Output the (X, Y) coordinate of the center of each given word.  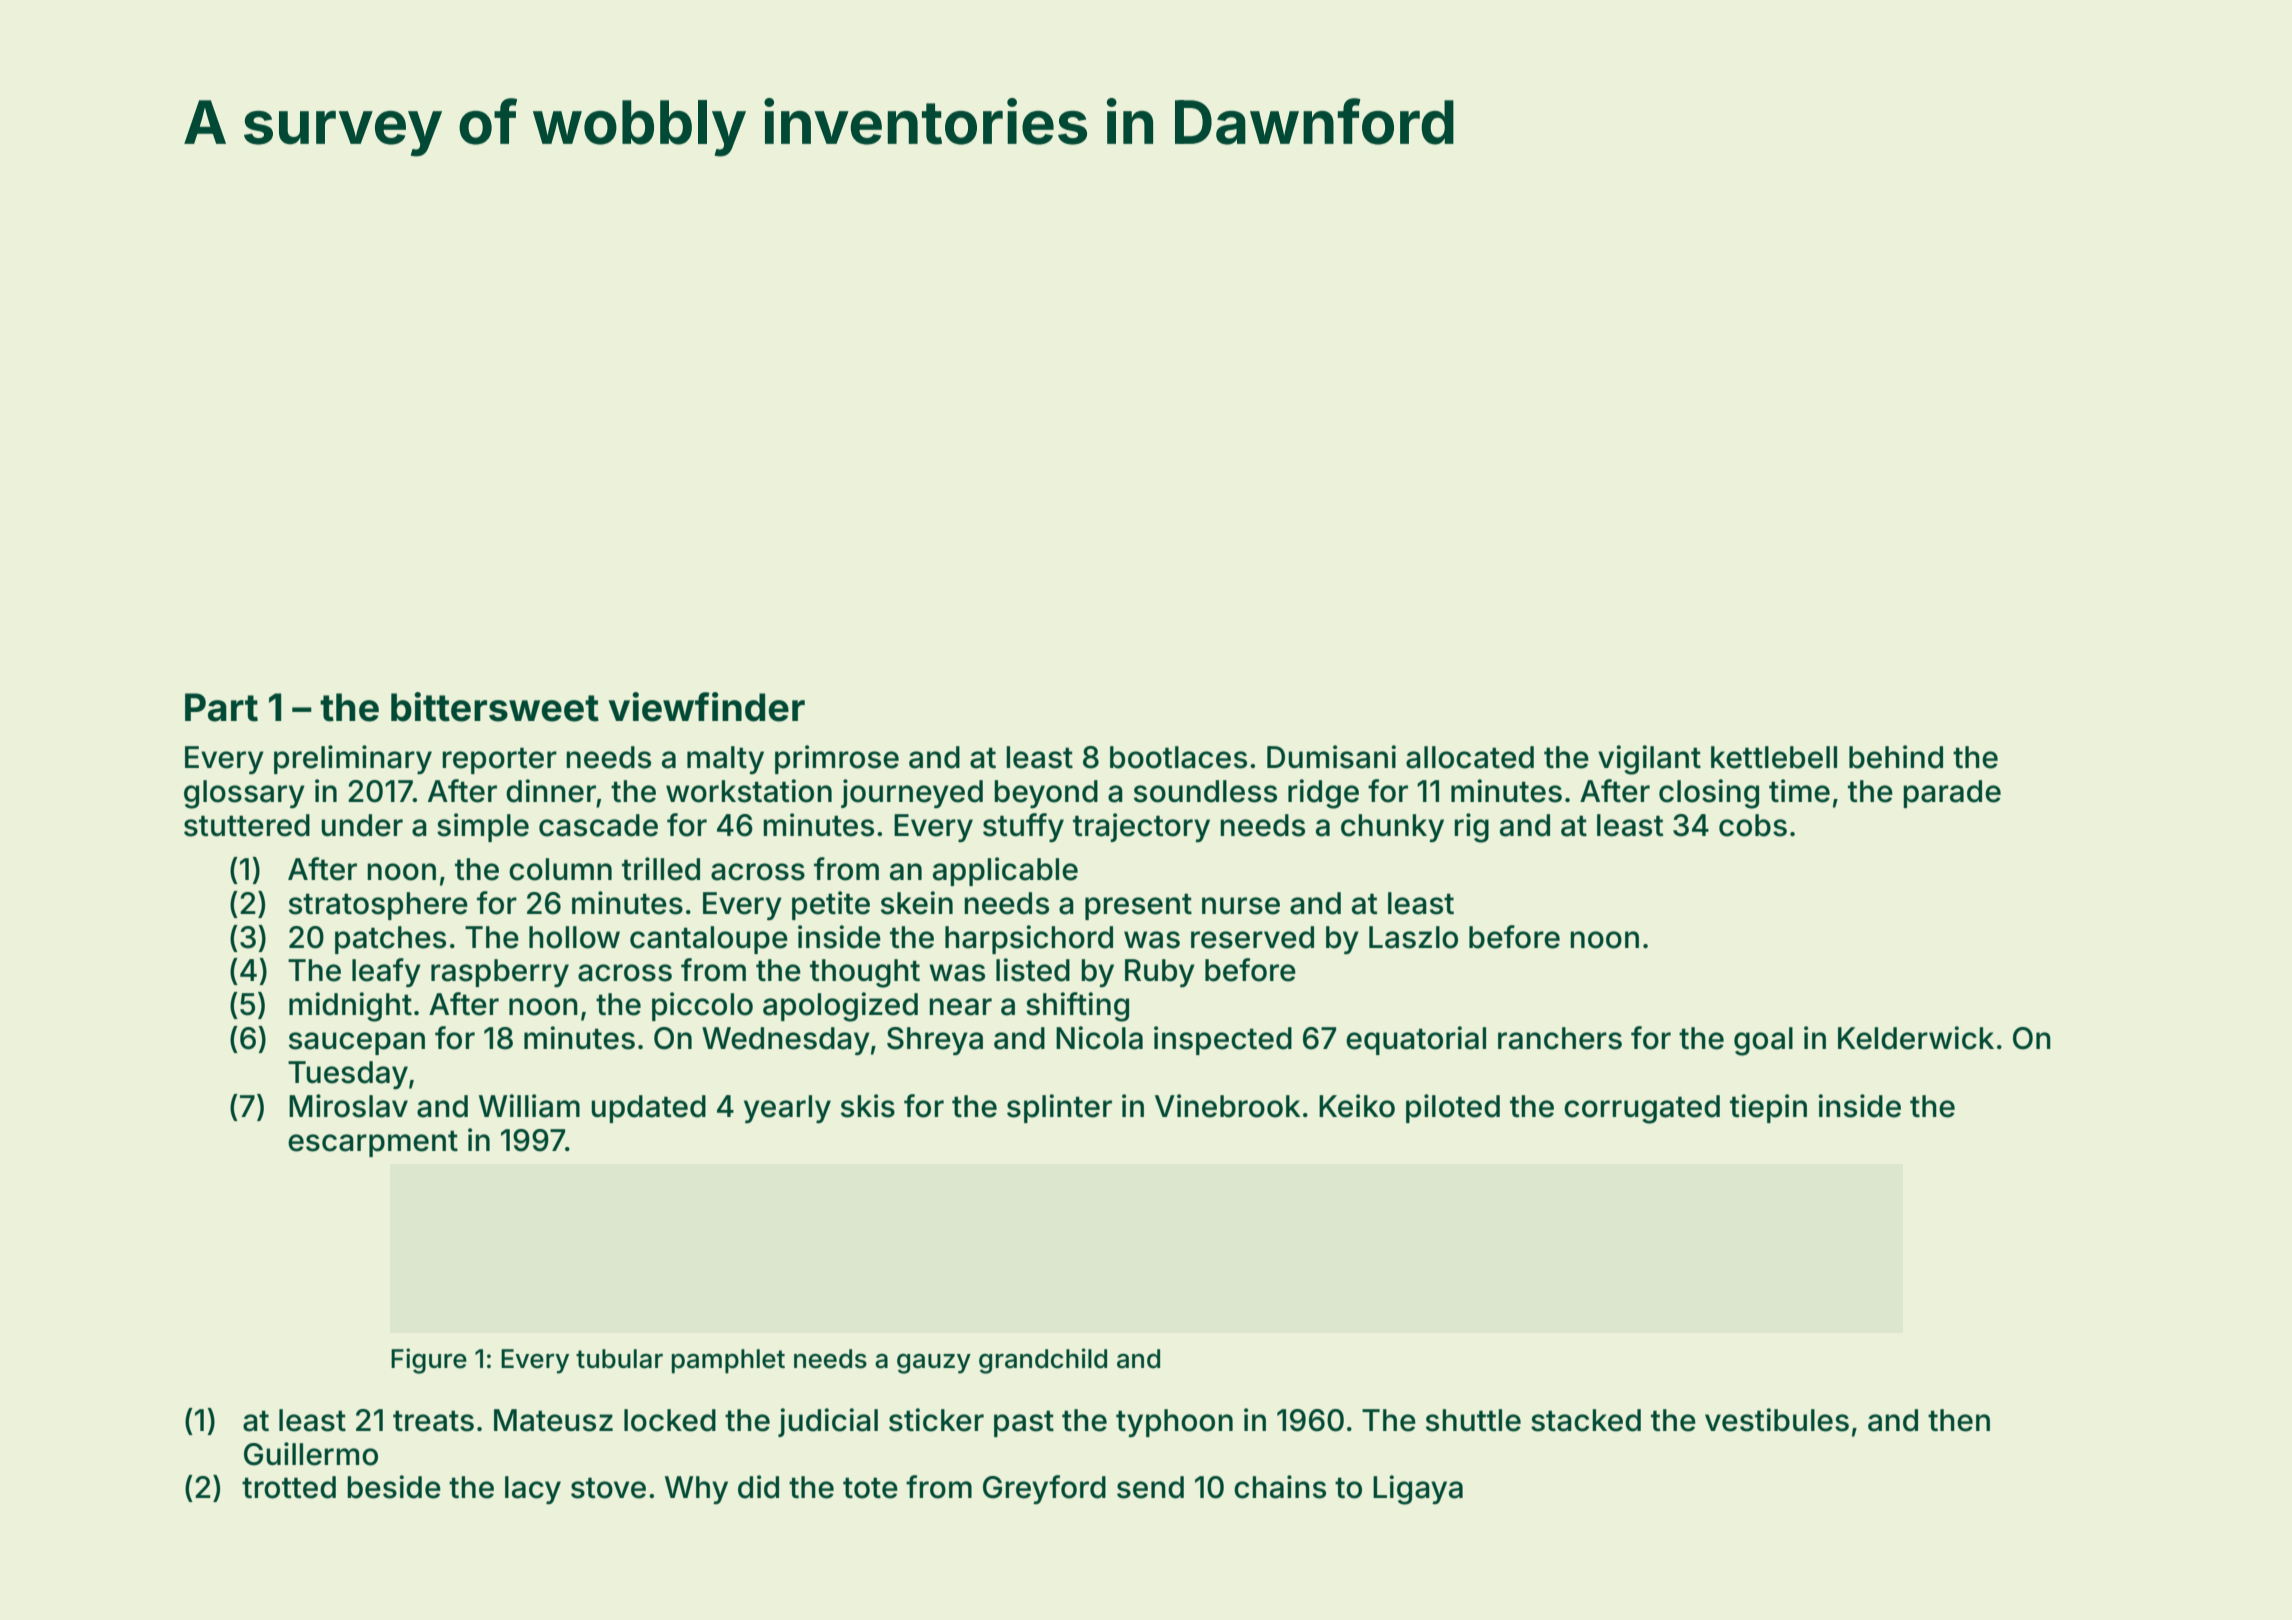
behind (1896, 757)
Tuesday (348, 1075)
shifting (1077, 1007)
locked (670, 1420)
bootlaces (1178, 757)
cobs (1753, 825)
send (1150, 1487)
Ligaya (1418, 1490)
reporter (499, 760)
